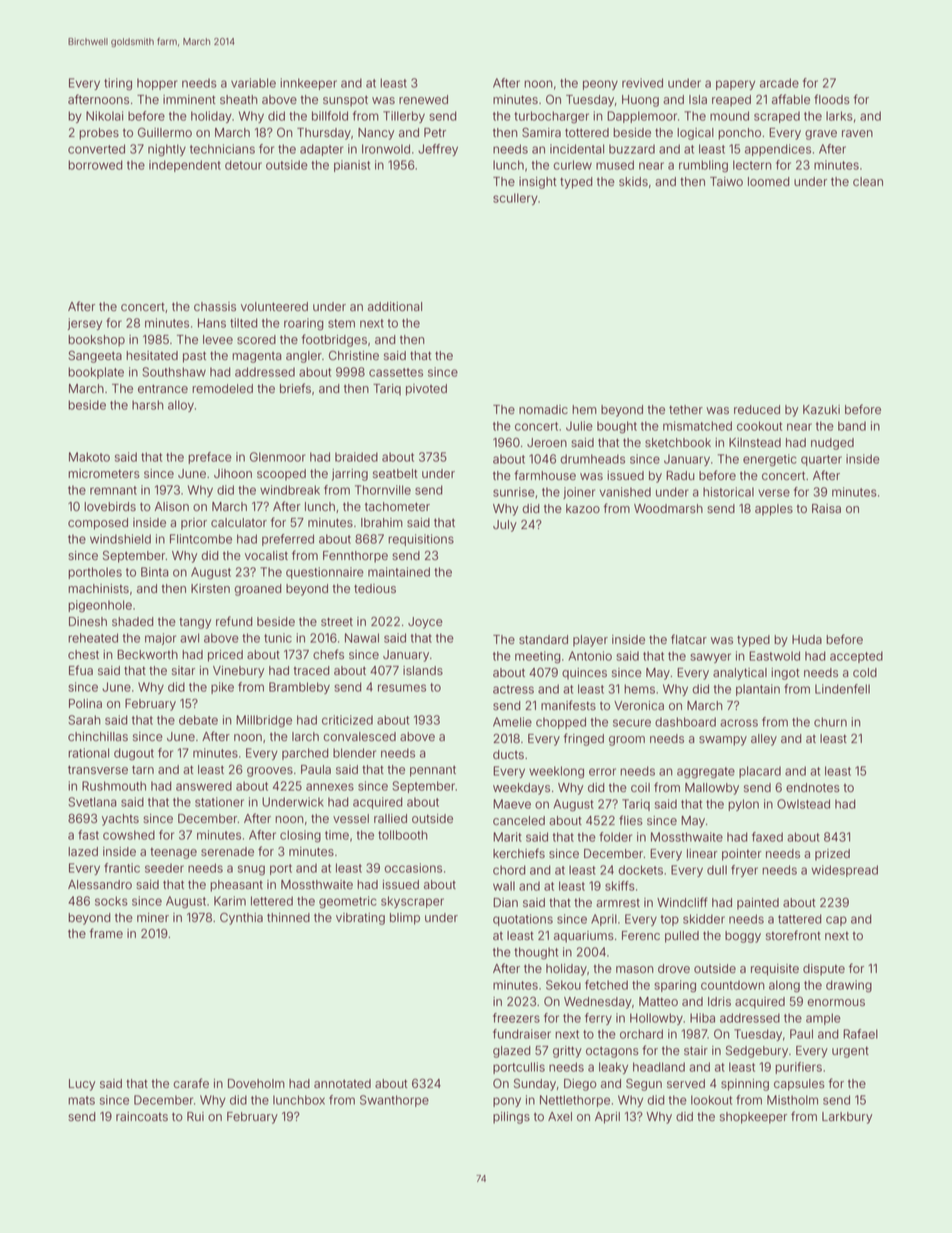  What do you see at coordinates (421, 540) in the page?
I see `requisitions` at bounding box center [421, 540].
